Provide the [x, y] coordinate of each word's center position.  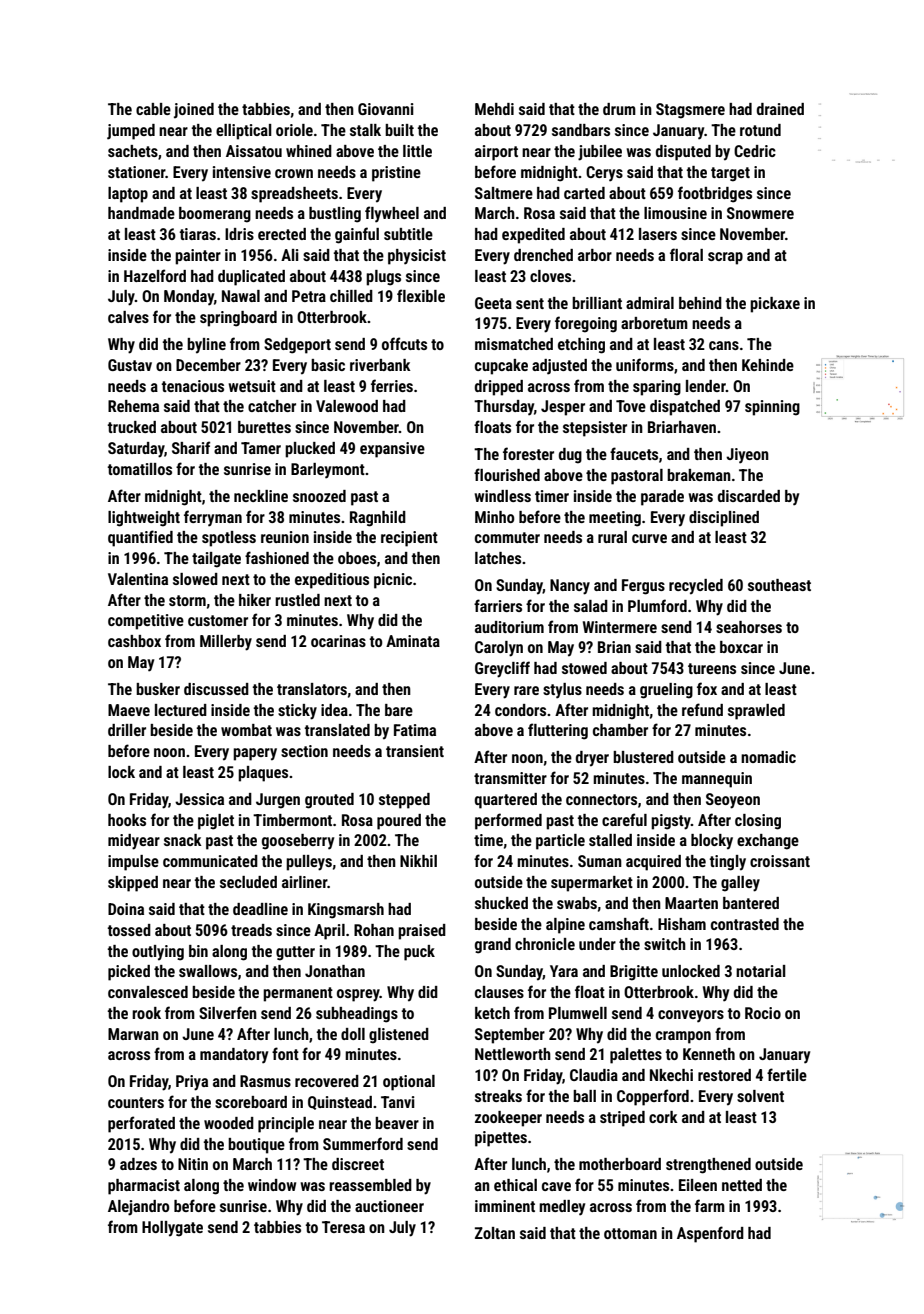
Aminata [413, 641]
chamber [620, 730]
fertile [787, 1074]
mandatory [234, 1056]
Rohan [374, 930]
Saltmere [504, 193]
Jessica [199, 799]
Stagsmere [690, 111]
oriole [294, 130]
